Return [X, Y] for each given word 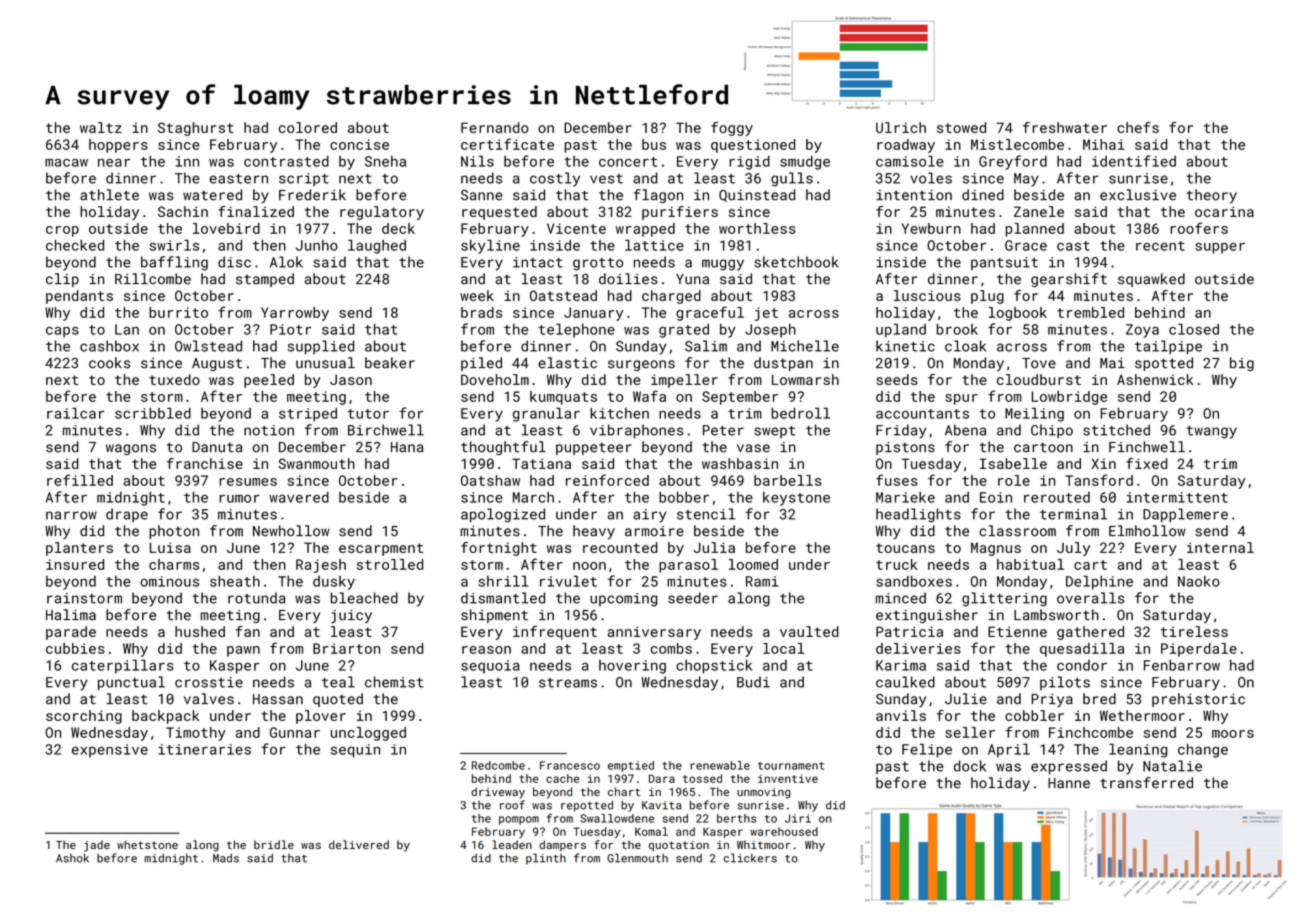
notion [269, 430]
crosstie [209, 682]
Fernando [495, 127]
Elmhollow [1147, 531]
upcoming [624, 600]
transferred [1146, 783]
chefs [1138, 127]
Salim [706, 346]
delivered [359, 844]
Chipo [1052, 431]
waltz [101, 127]
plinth [546, 859]
